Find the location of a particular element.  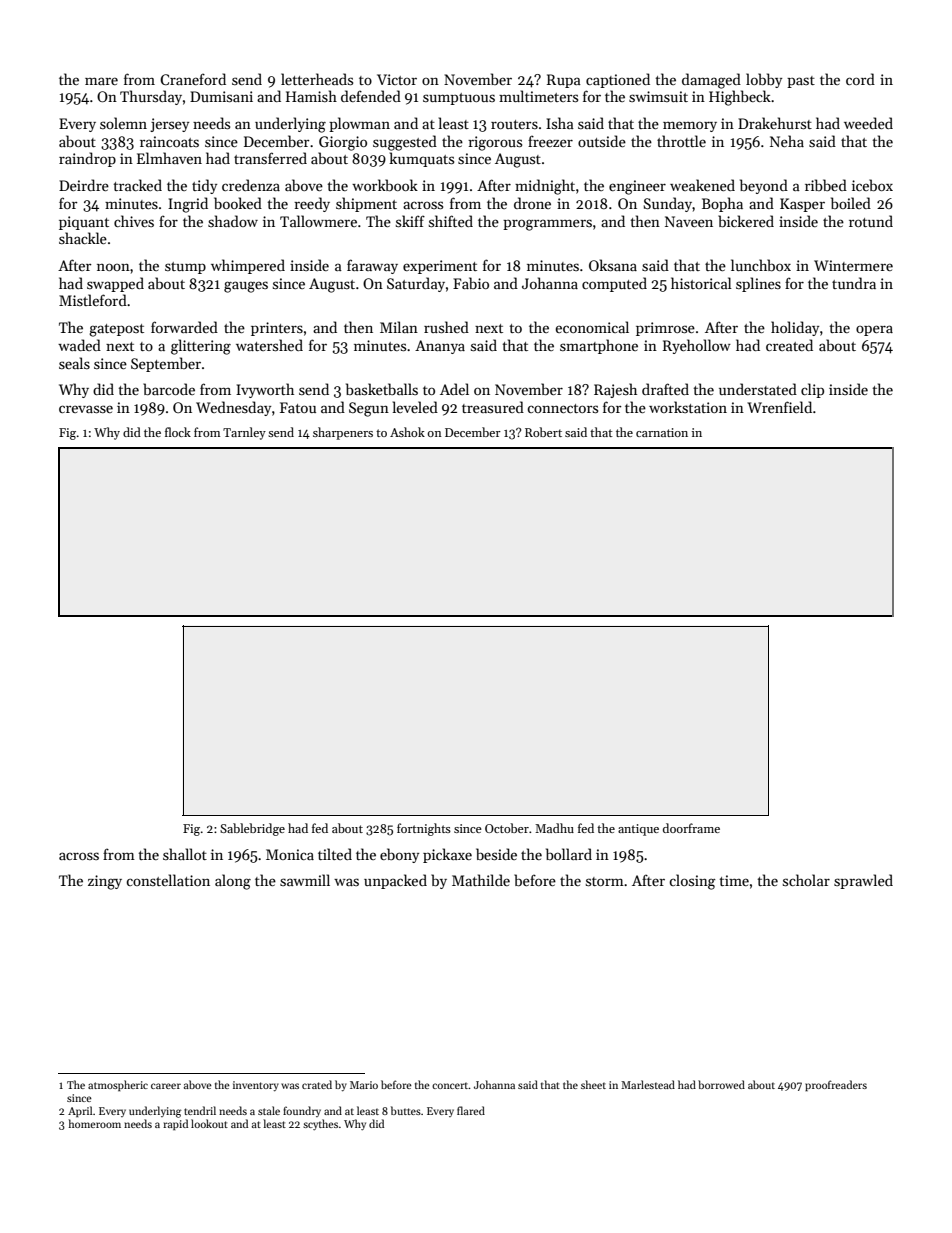

Ashok is located at coordinates (407, 432).
